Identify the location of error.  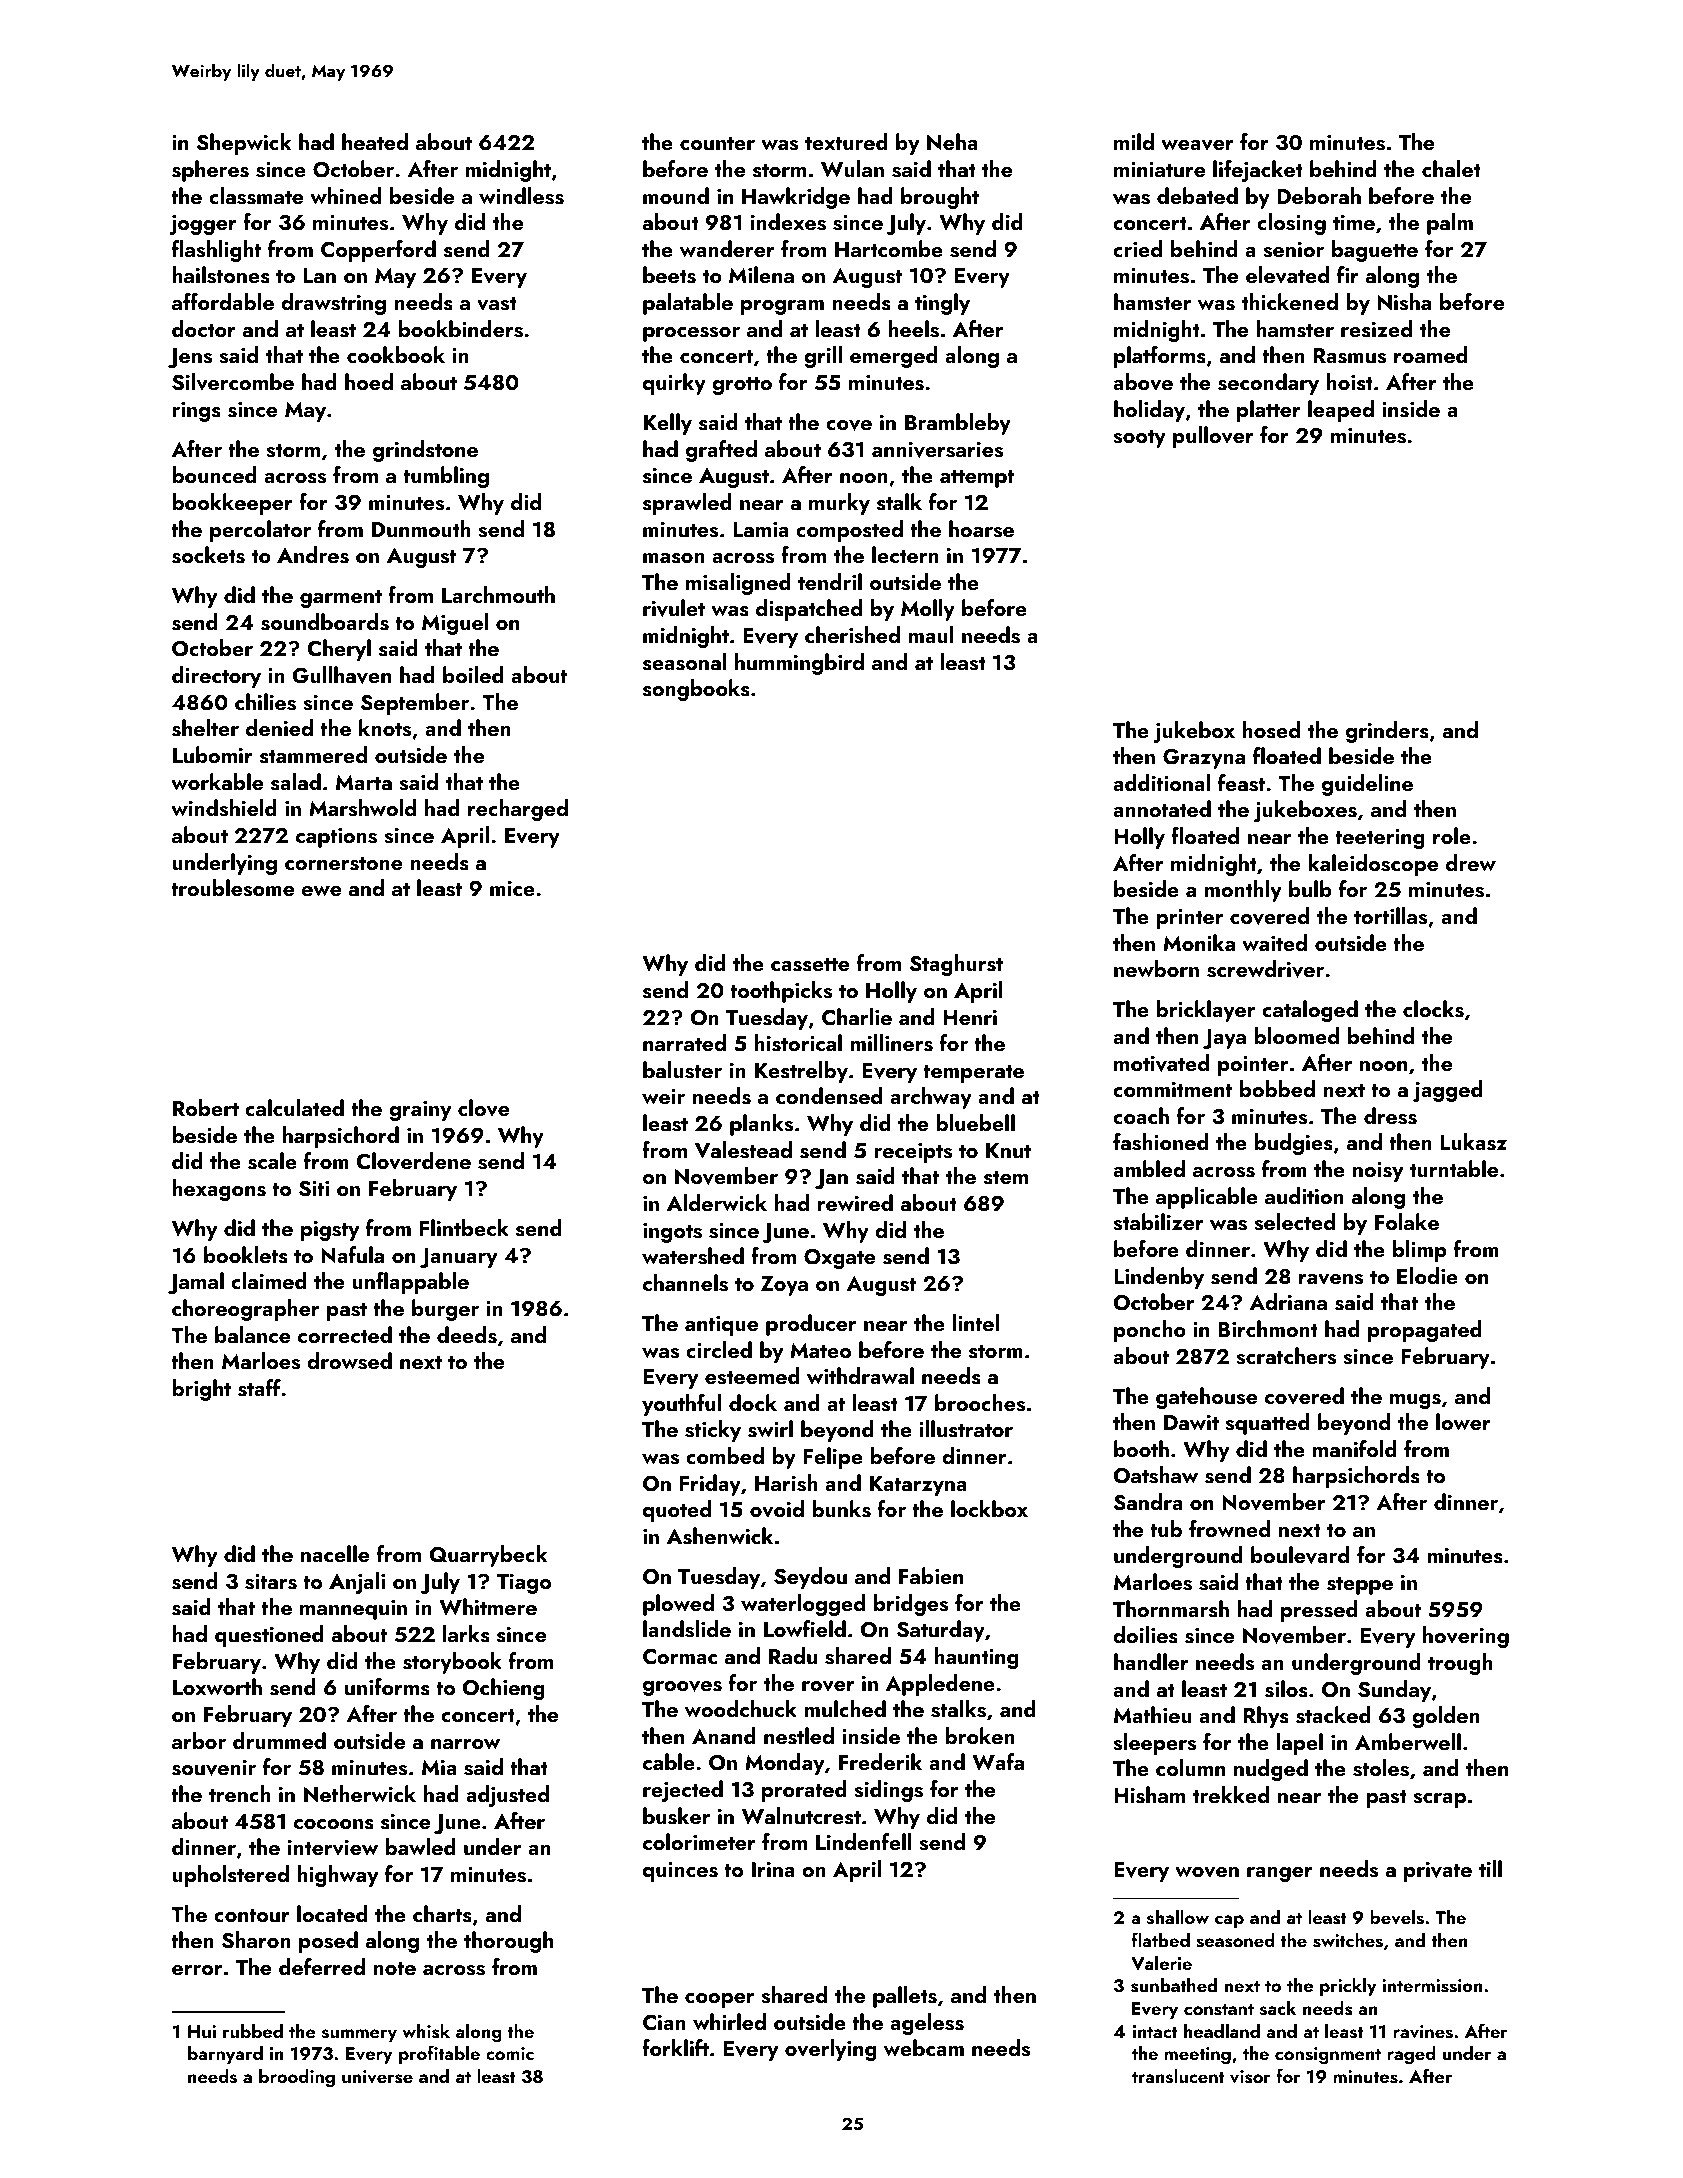
(197, 1970).
